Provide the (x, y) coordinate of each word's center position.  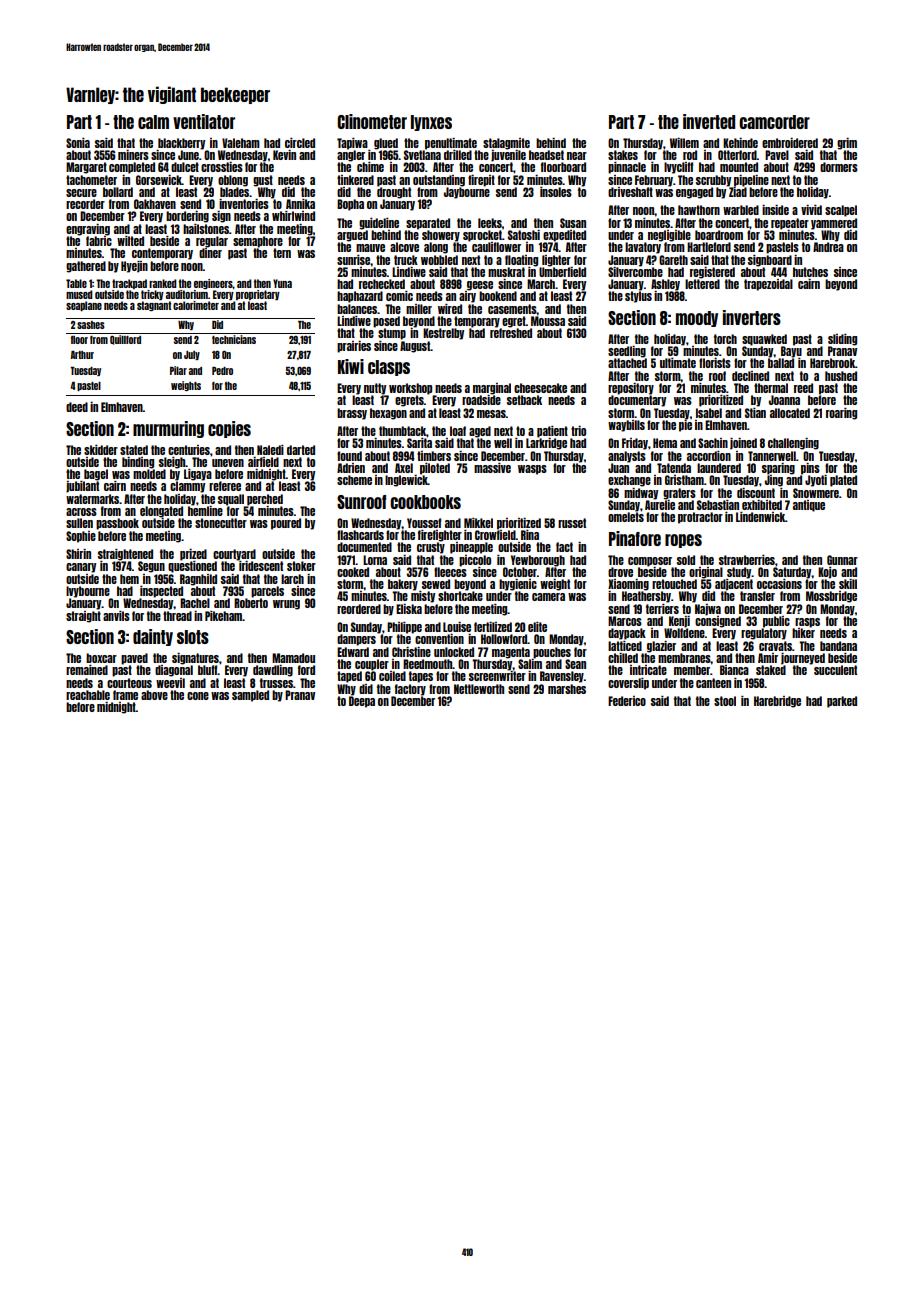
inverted (709, 121)
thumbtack (402, 431)
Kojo (827, 573)
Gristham (684, 480)
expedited (564, 236)
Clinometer (372, 121)
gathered (86, 267)
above (154, 695)
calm (153, 122)
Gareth (673, 260)
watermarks (92, 499)
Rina (530, 535)
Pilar (178, 370)
